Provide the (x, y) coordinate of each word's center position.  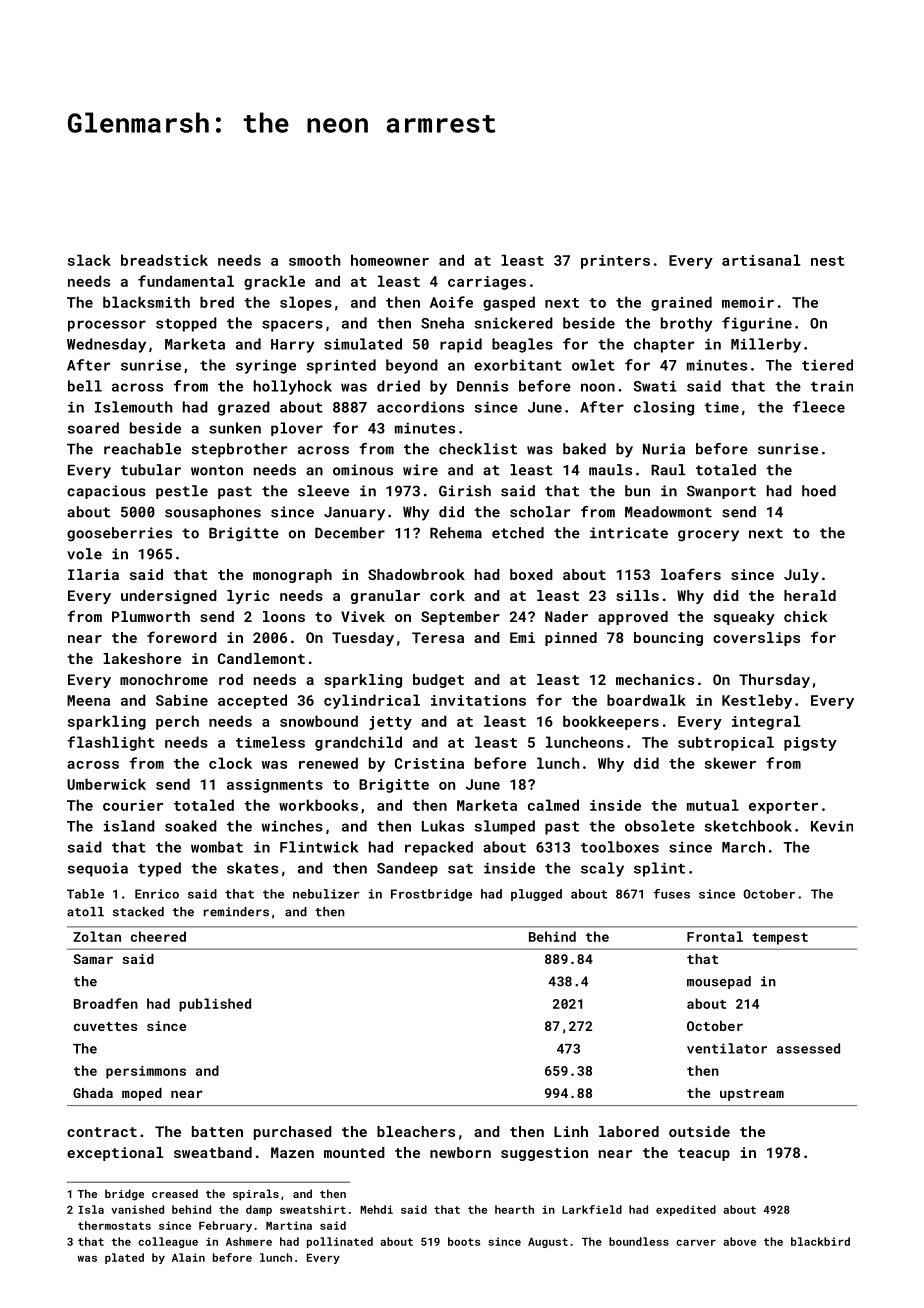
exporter (783, 807)
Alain (188, 1257)
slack (89, 260)
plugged (536, 895)
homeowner (390, 260)
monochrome (164, 679)
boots (464, 1241)
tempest (780, 939)
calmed (553, 805)
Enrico (157, 894)
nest (828, 261)
